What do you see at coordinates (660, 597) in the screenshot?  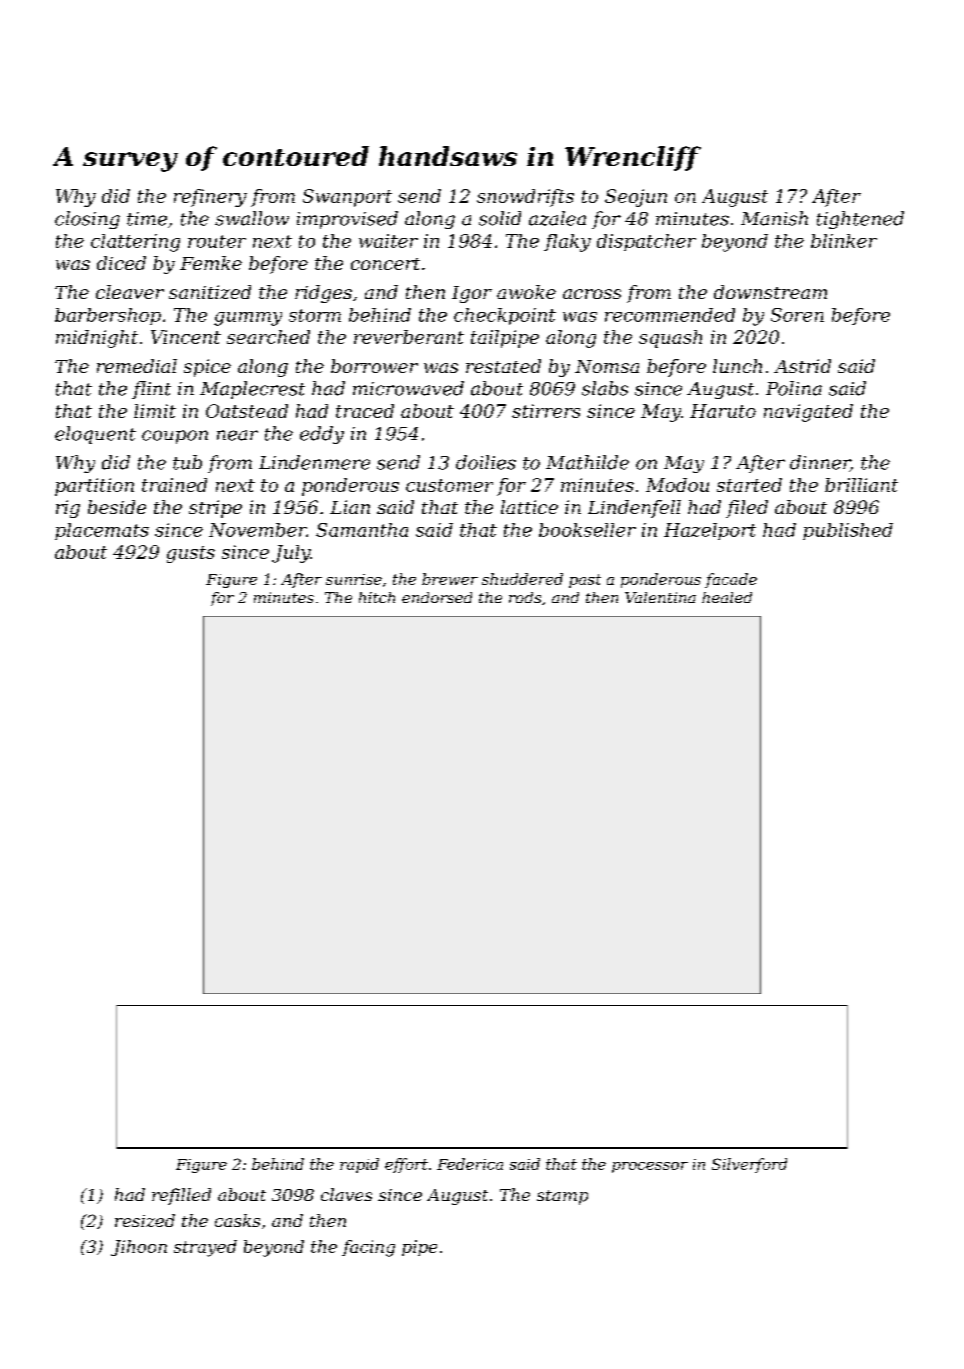 I see `Valentina` at bounding box center [660, 597].
